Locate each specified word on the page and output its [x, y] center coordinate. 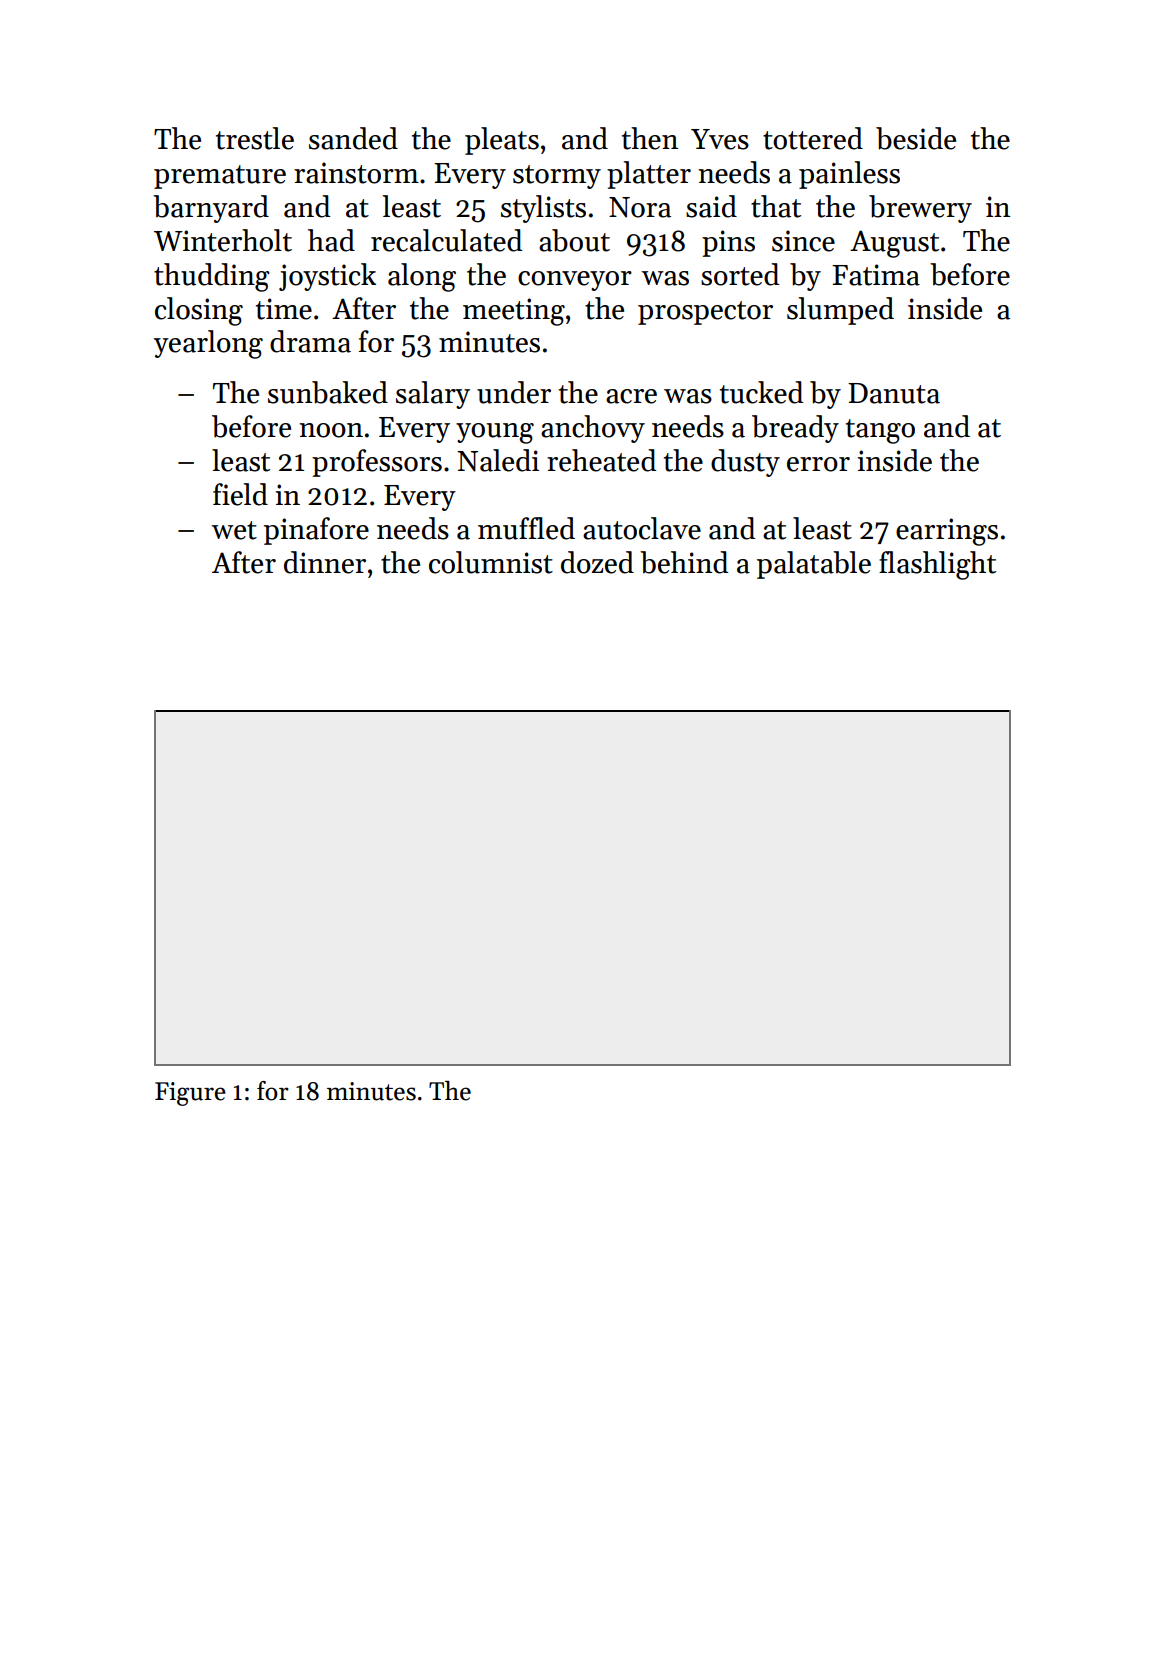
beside [916, 138]
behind [684, 562]
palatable [814, 565]
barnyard [211, 209]
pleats [502, 141]
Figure [190, 1094]
